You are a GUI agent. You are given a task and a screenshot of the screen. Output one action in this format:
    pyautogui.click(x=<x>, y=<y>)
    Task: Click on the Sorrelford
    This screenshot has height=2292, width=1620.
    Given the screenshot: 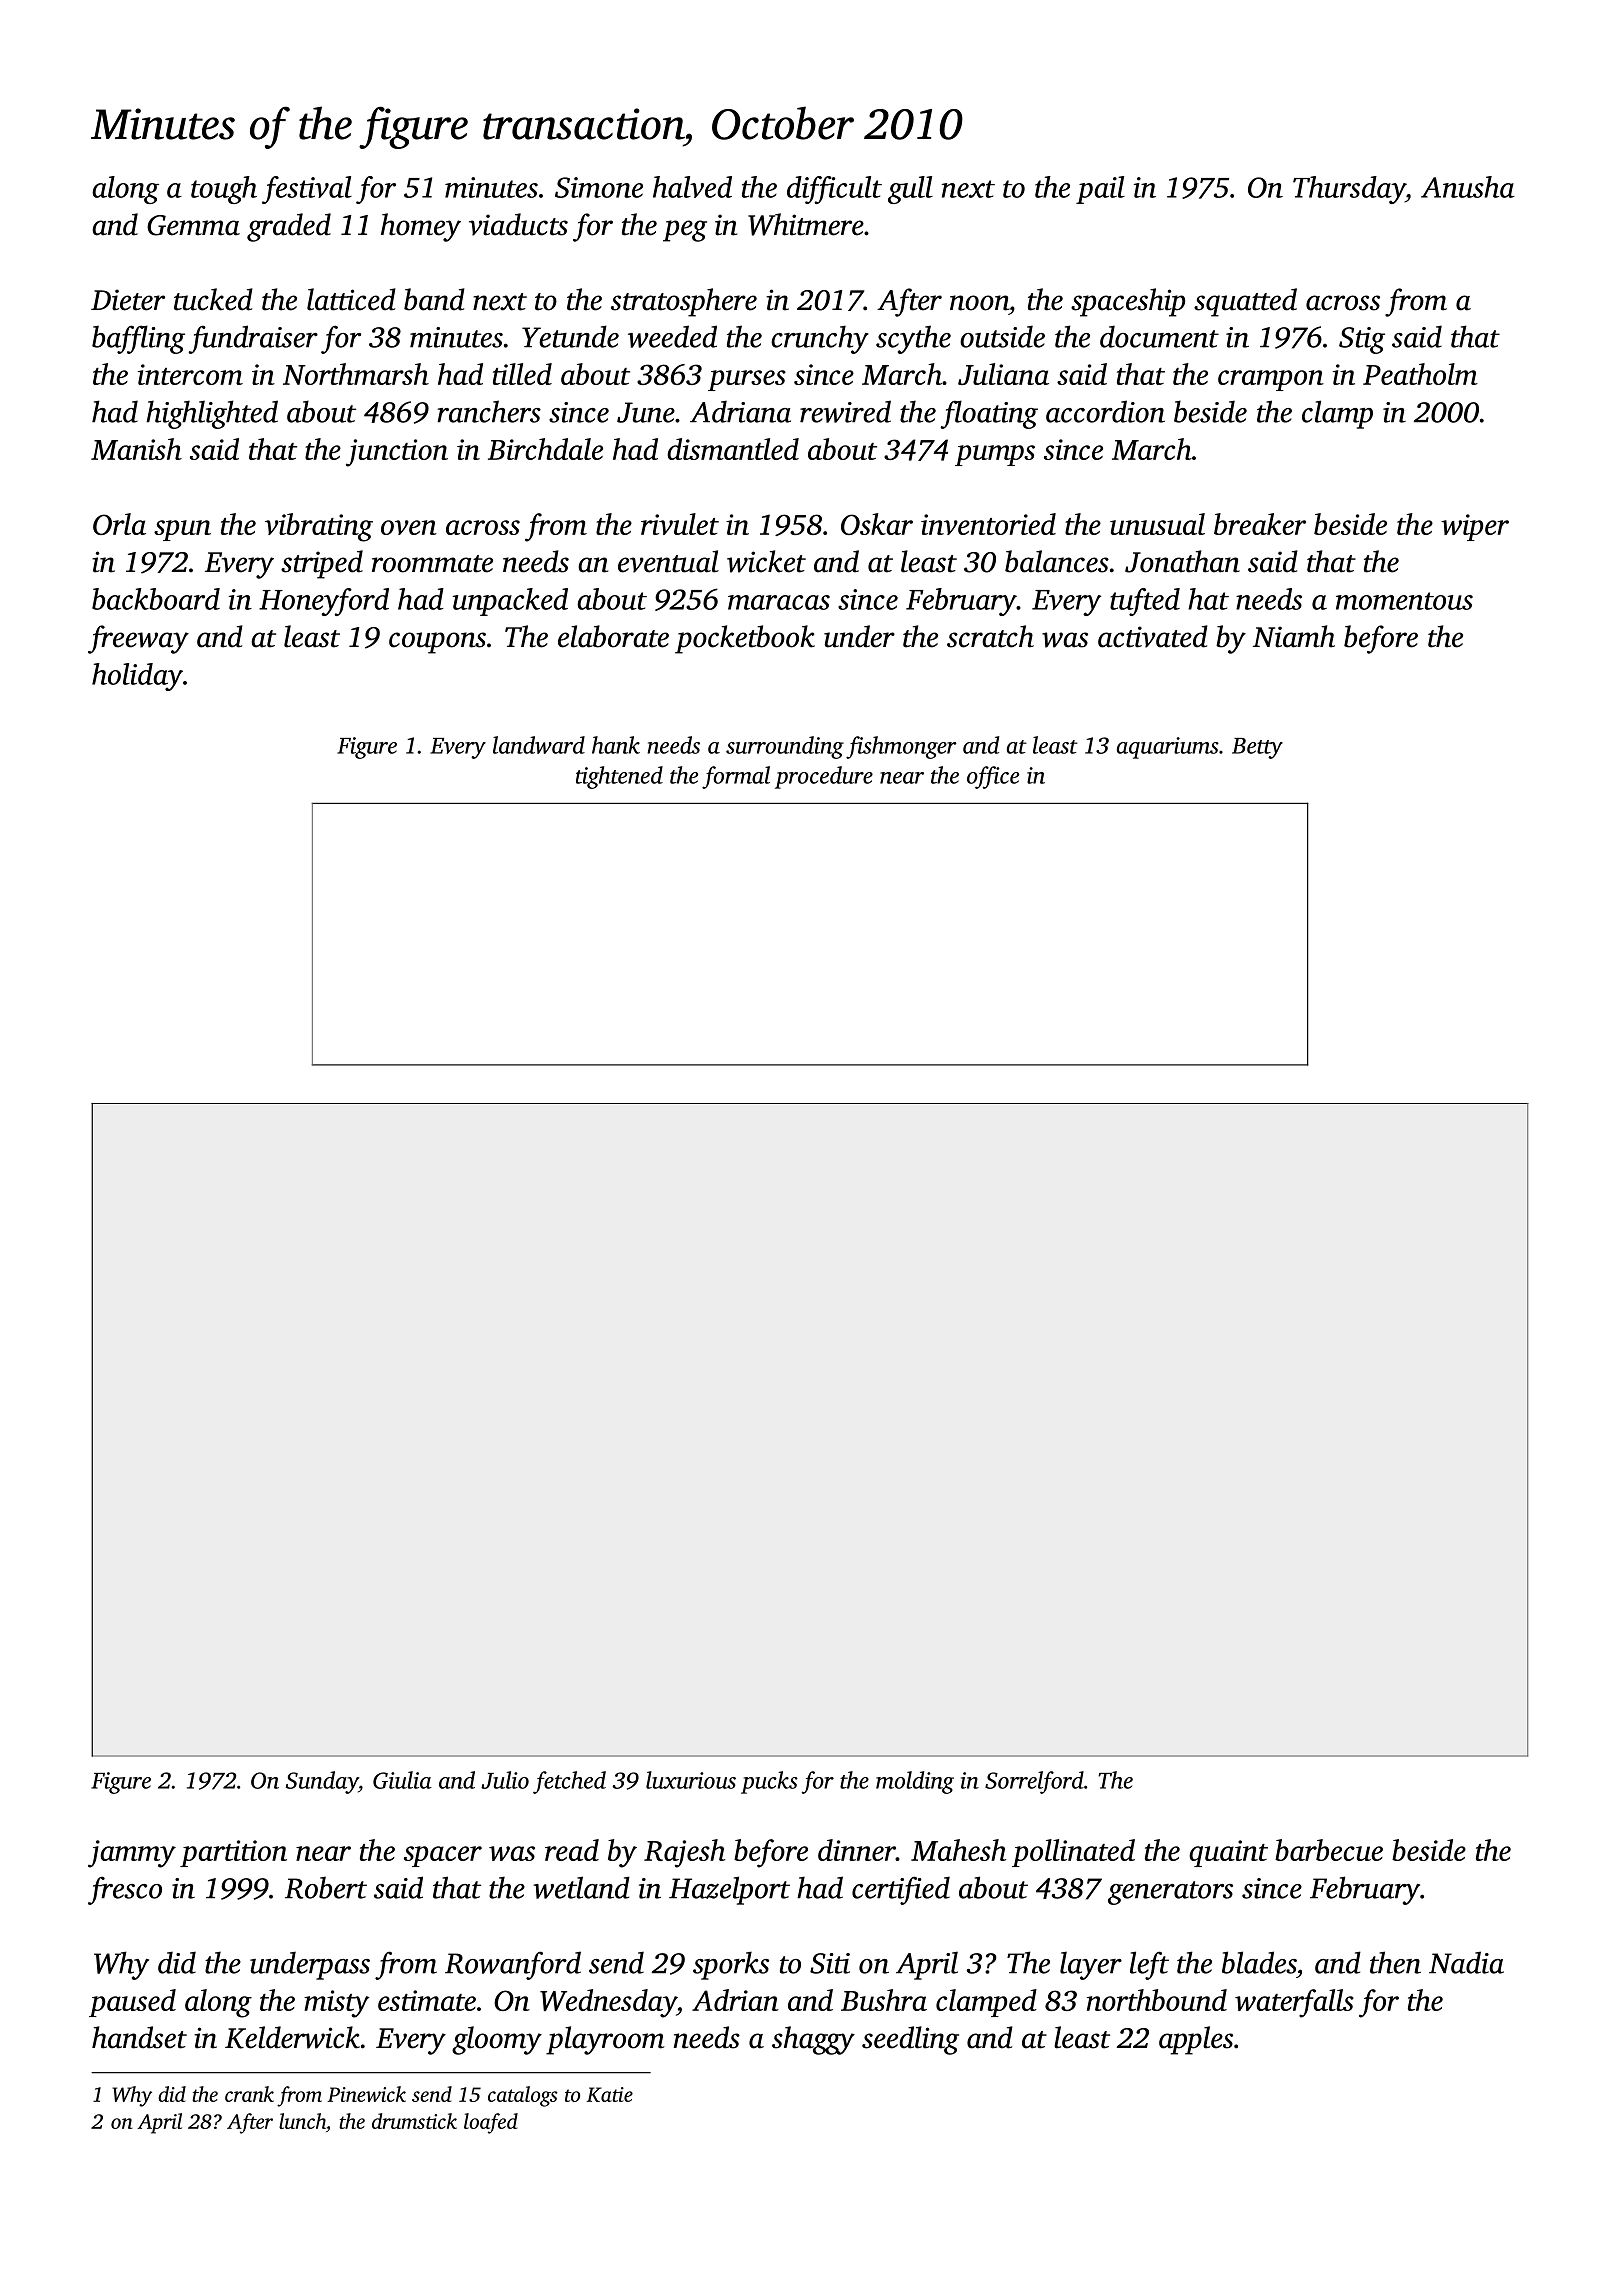 What is the action you would take?
    pyautogui.click(x=1034, y=1782)
